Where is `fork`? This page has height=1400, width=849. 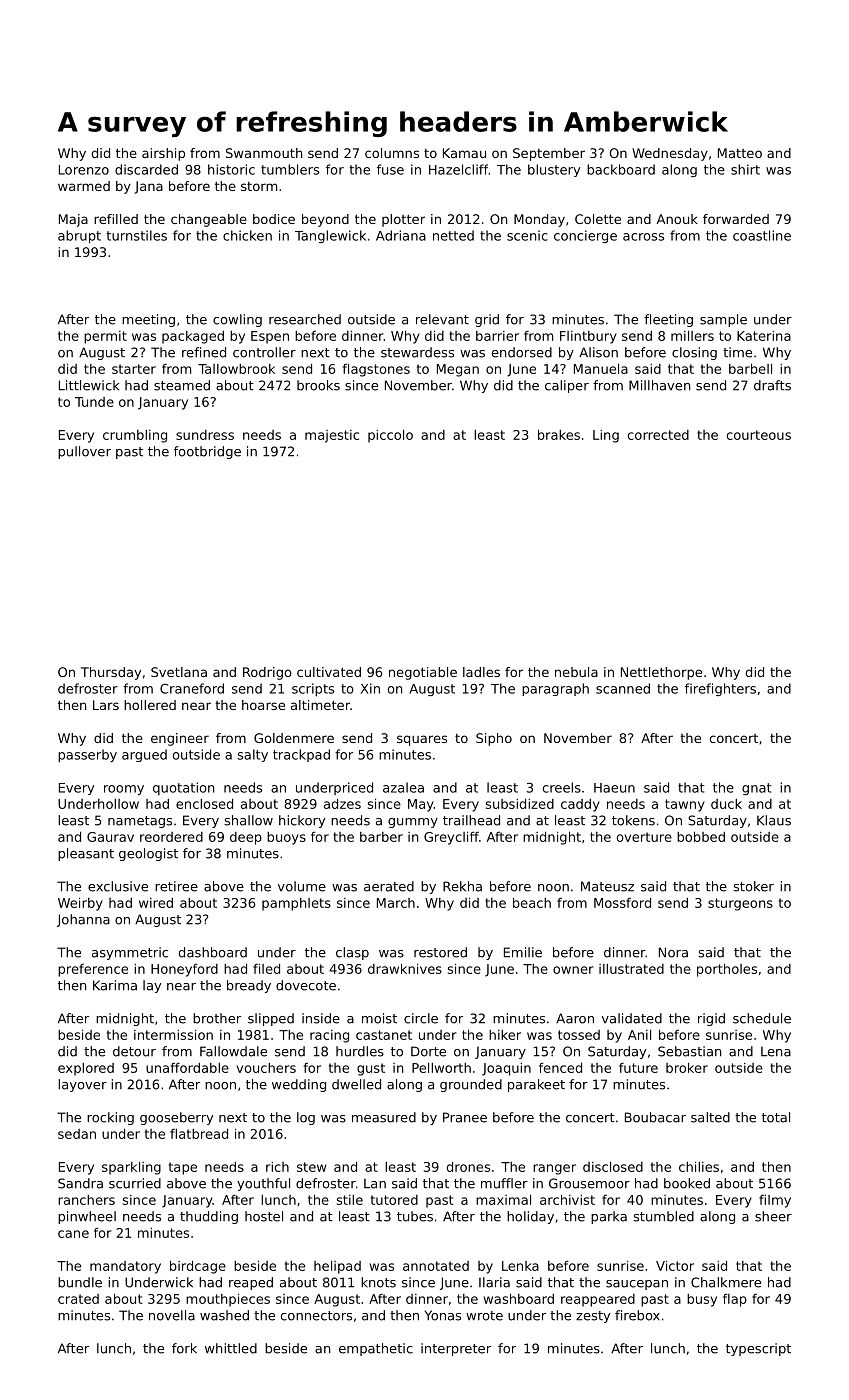
fork is located at coordinates (184, 1348).
